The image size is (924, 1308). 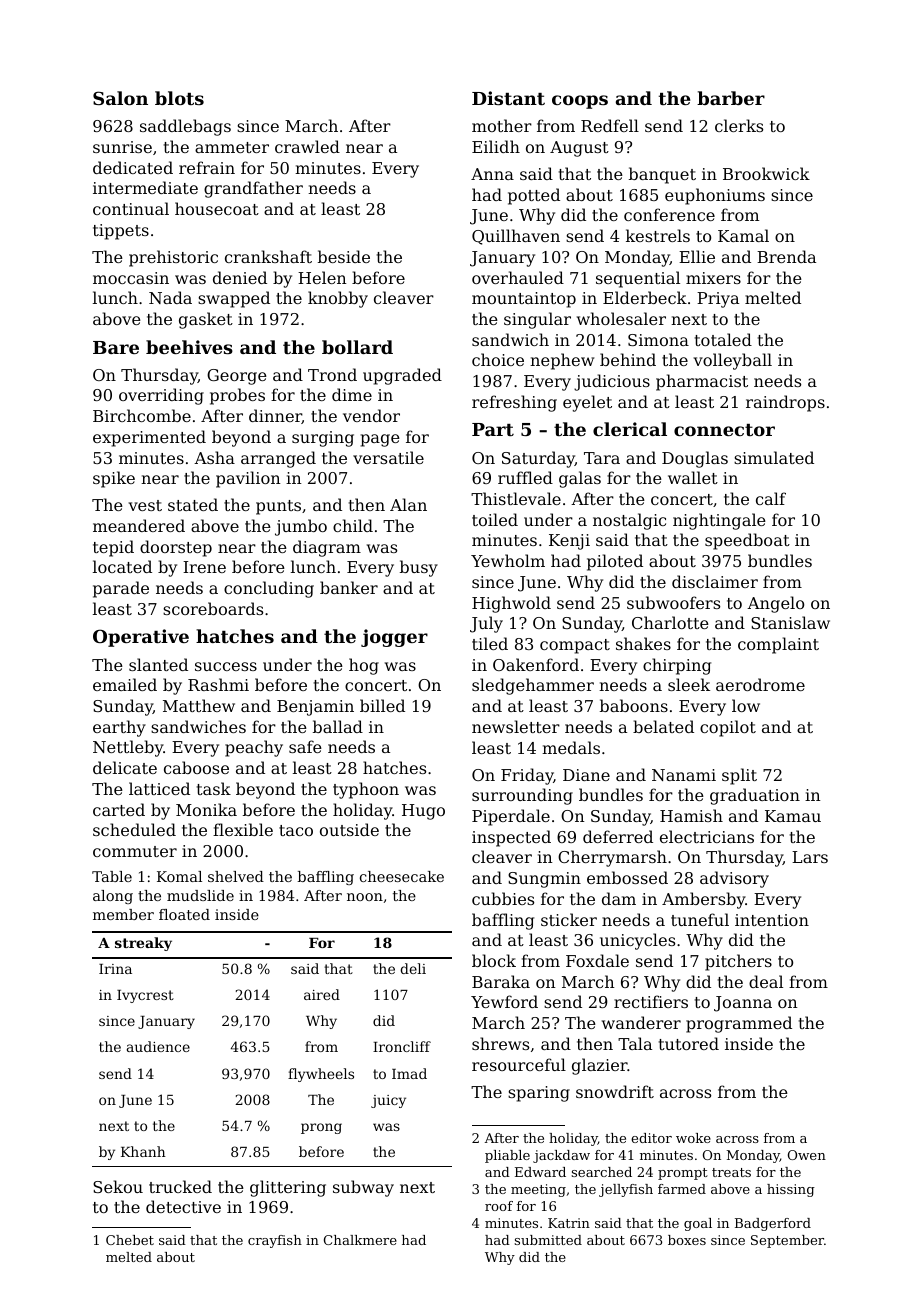 I want to click on Chebet, so click(x=130, y=1240).
